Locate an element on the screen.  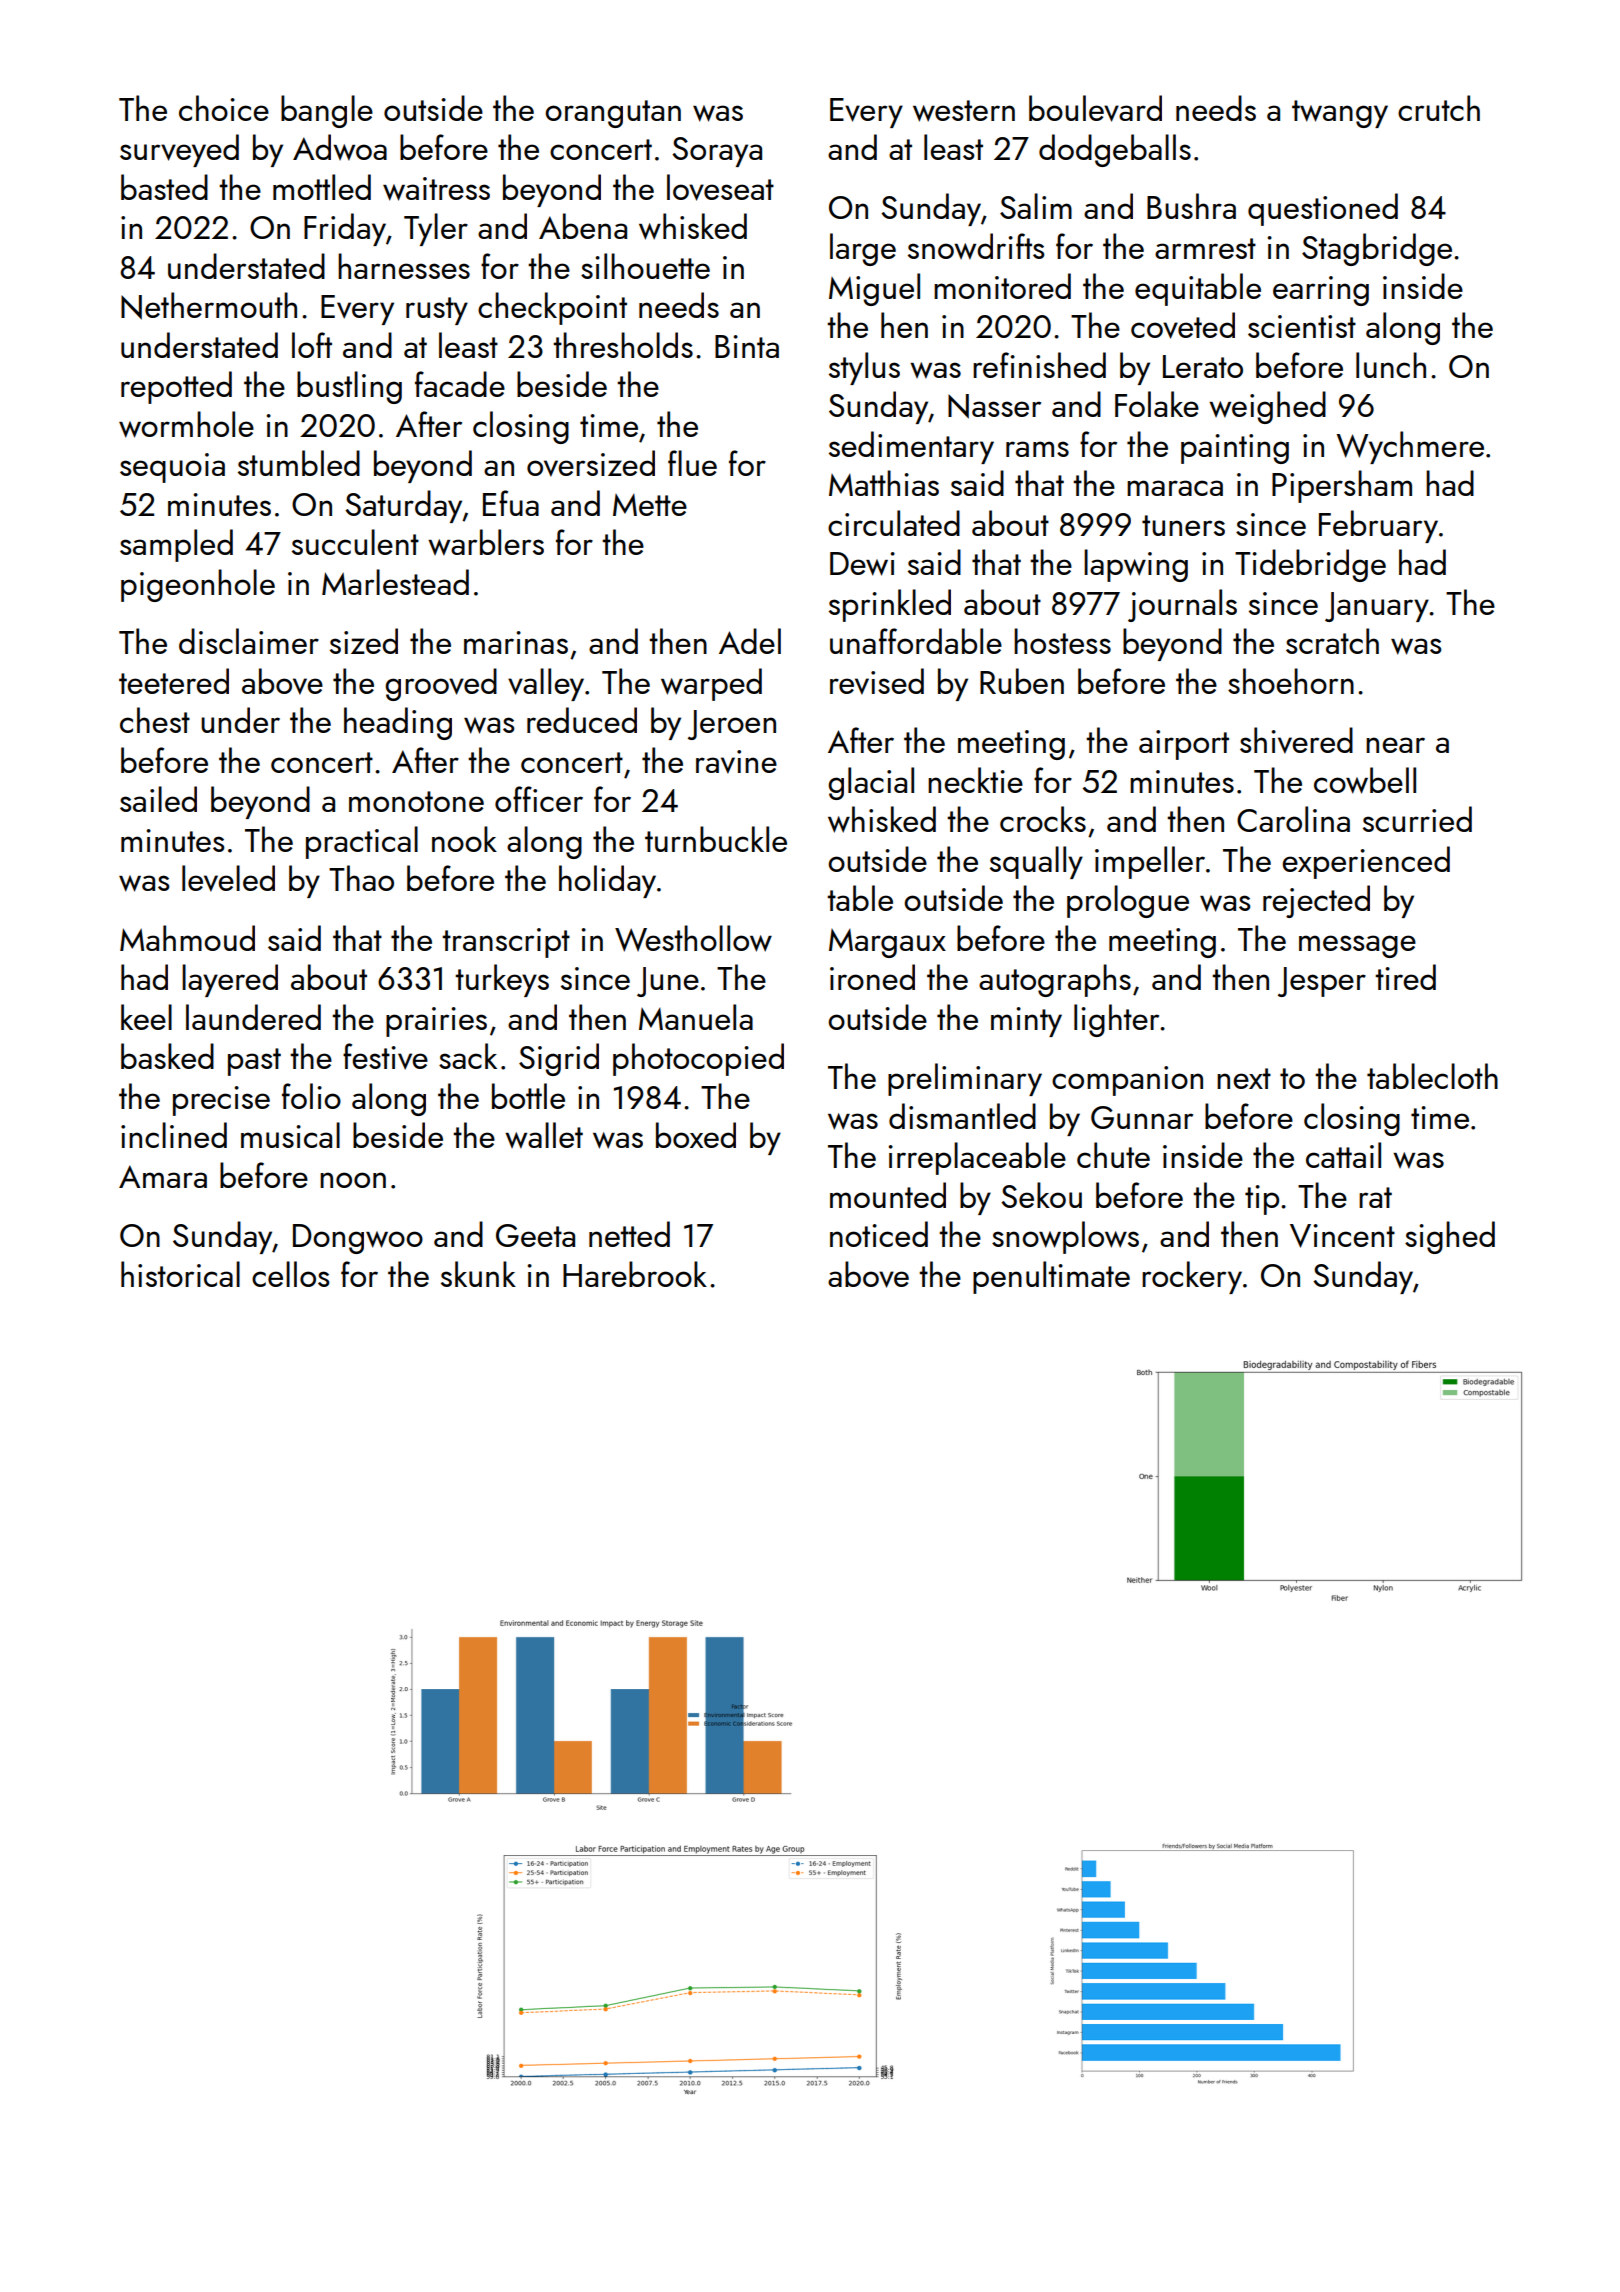
crutch is located at coordinates (1439, 108).
